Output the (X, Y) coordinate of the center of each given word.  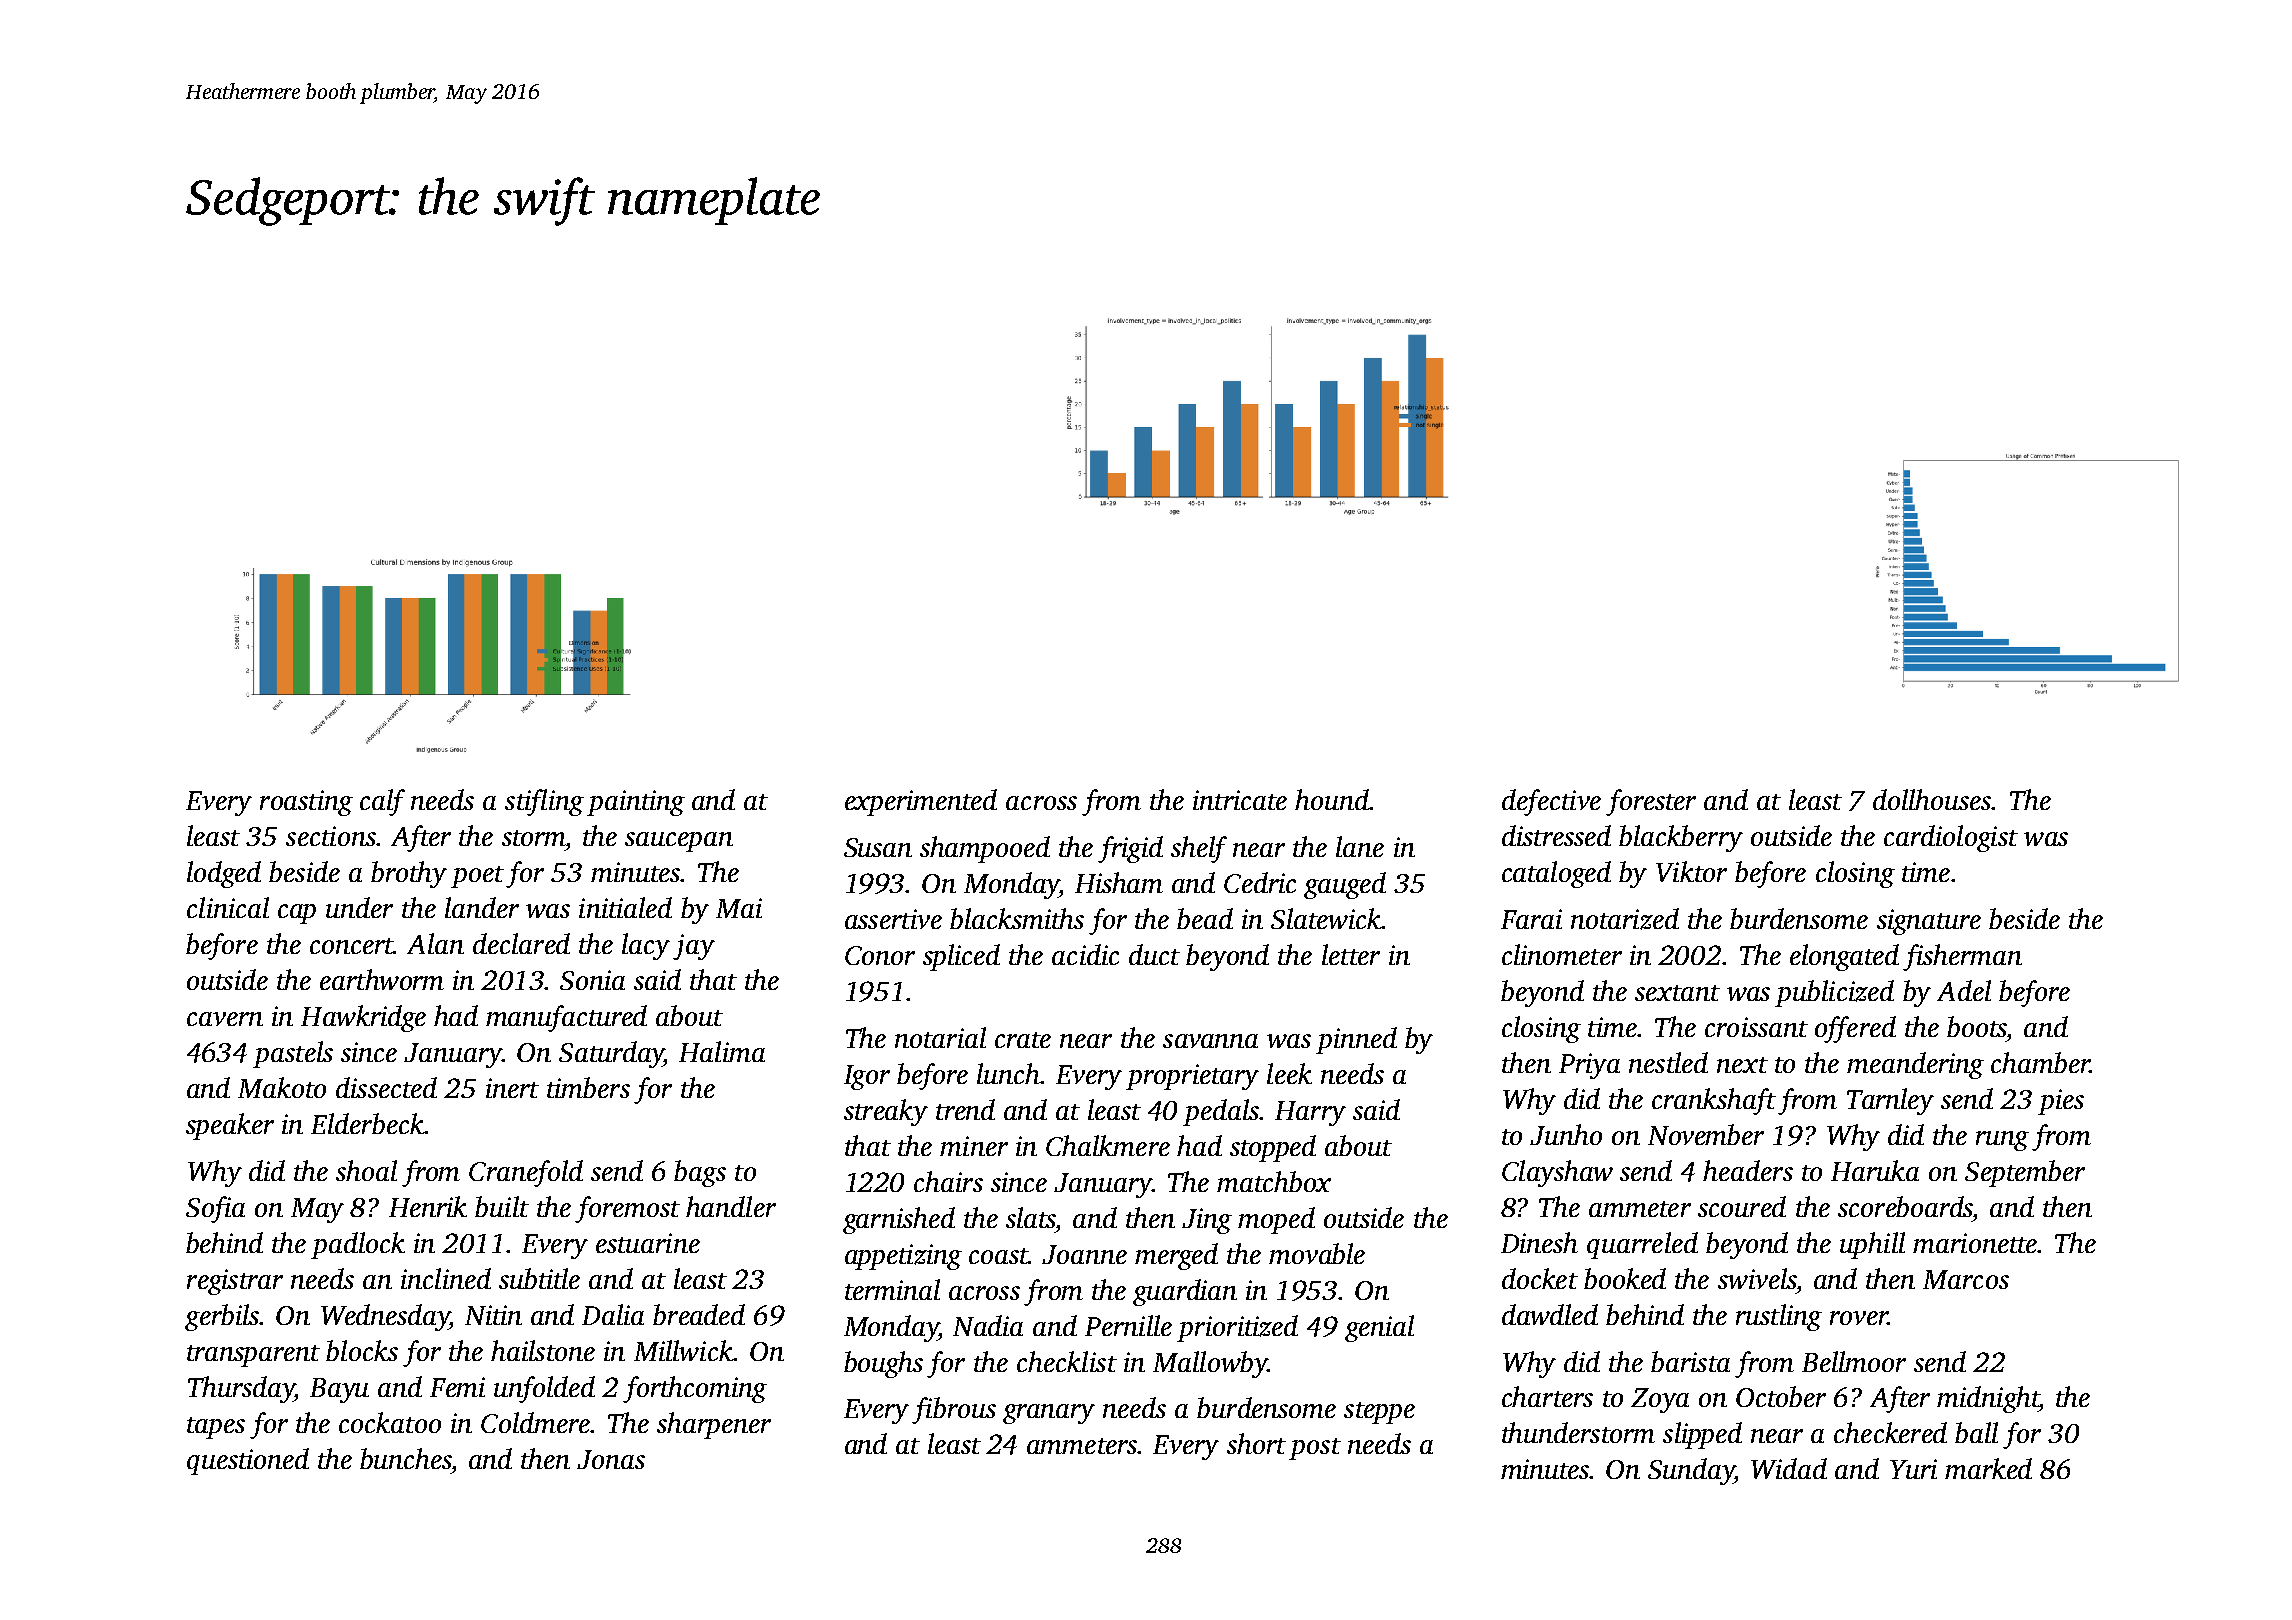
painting (636, 803)
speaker (230, 1126)
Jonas (611, 1459)
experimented (921, 802)
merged (1176, 1256)
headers (1748, 1170)
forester (1651, 802)
